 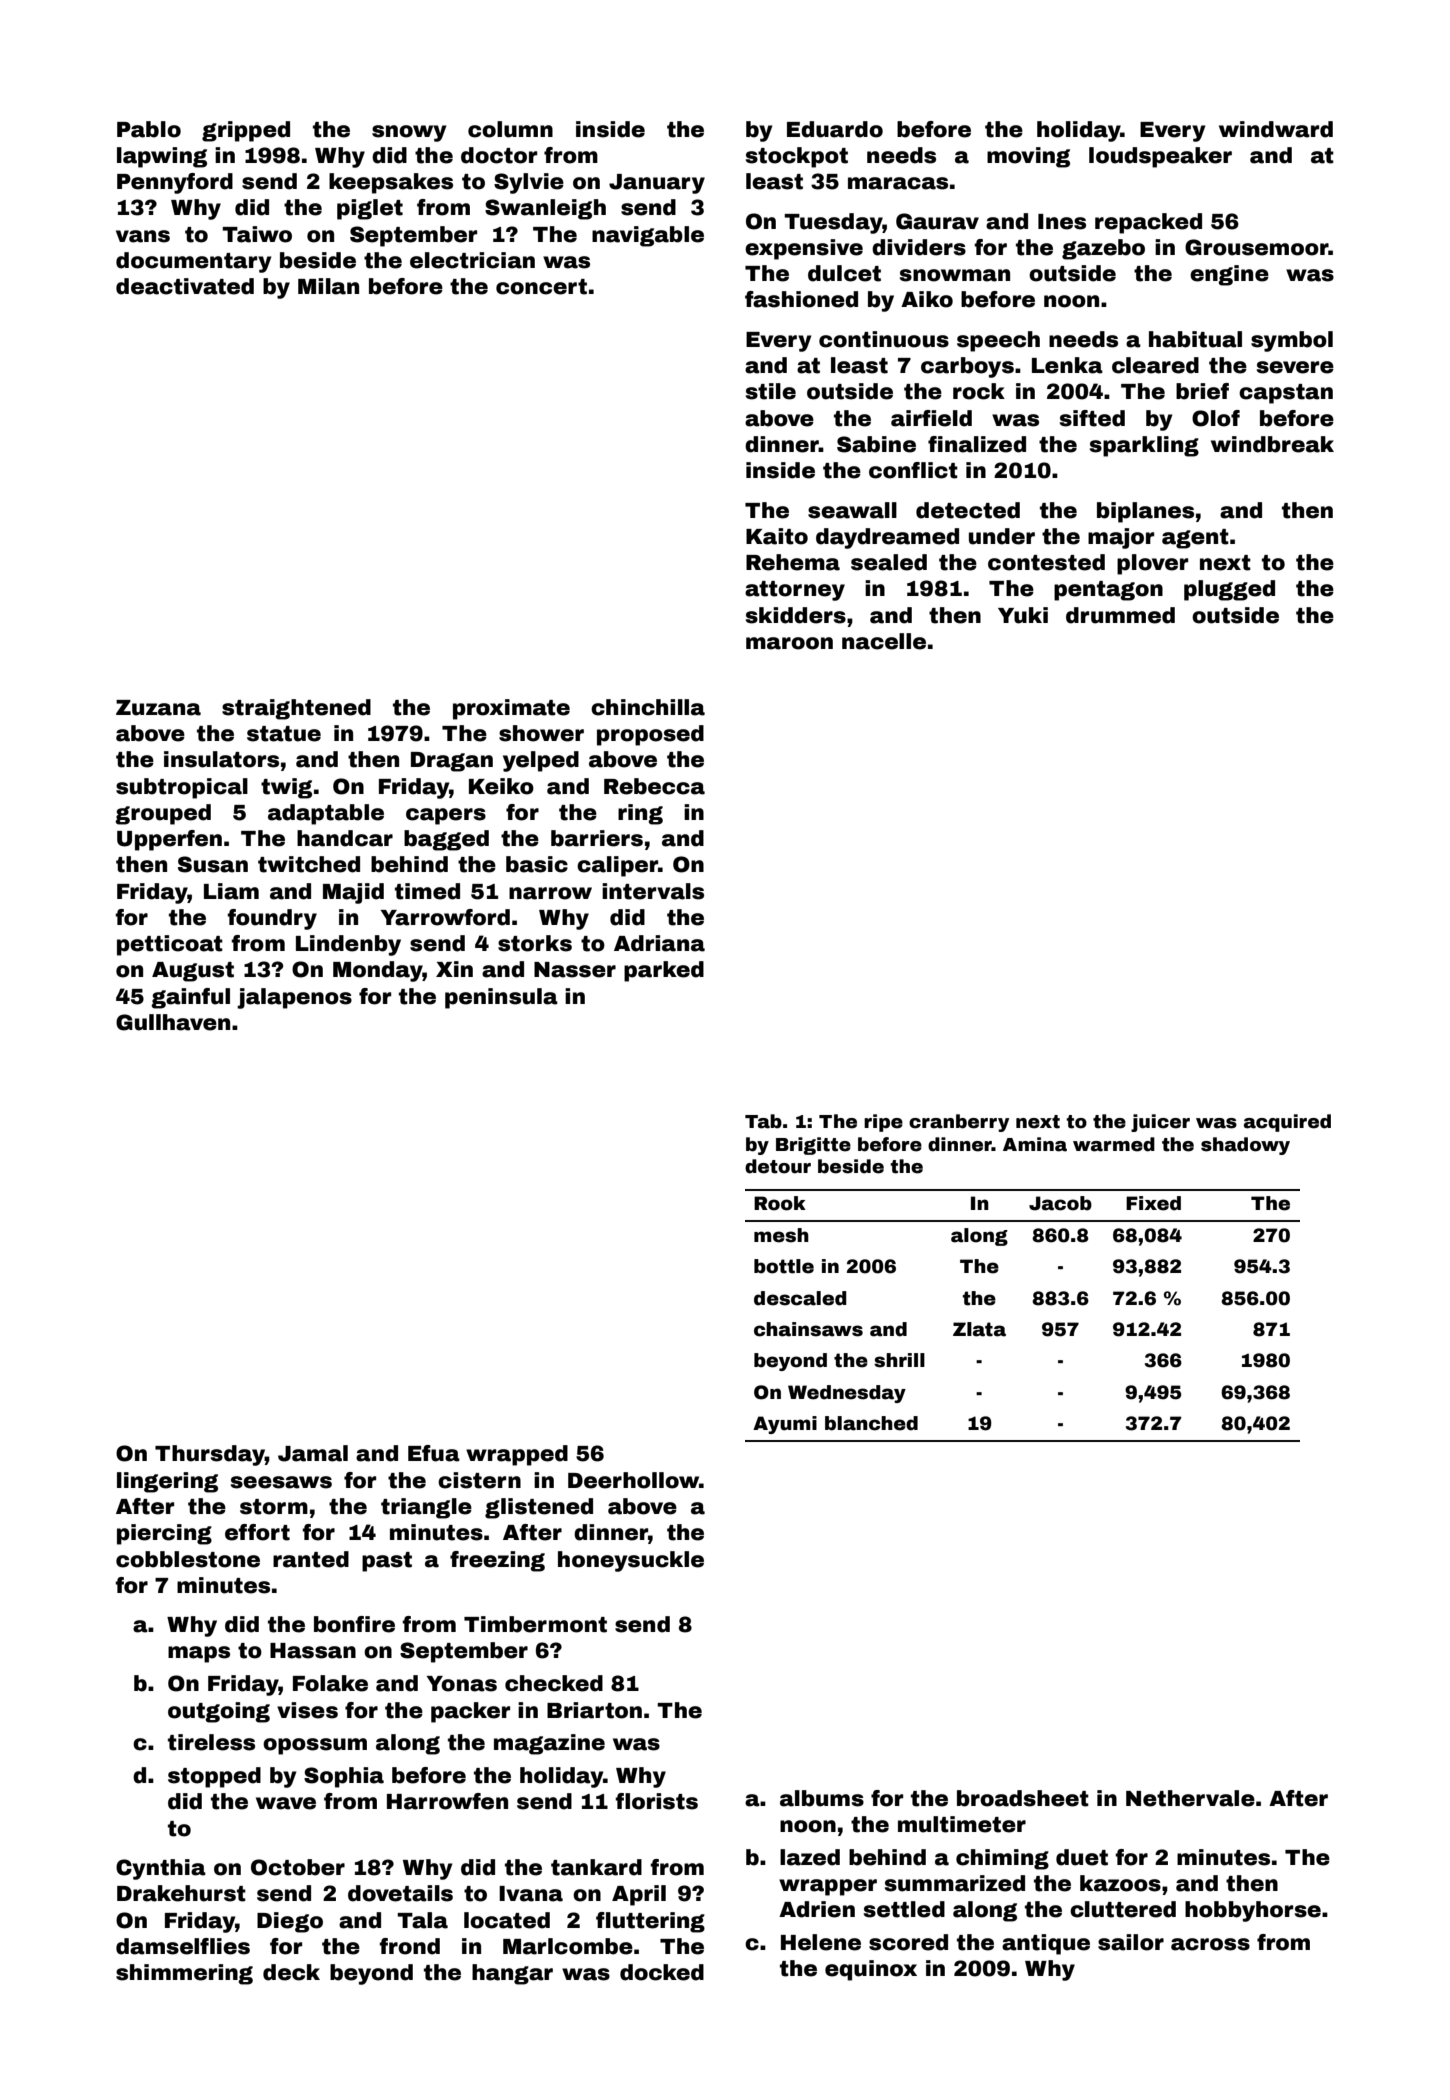 I want to click on across, so click(x=1210, y=1944).
